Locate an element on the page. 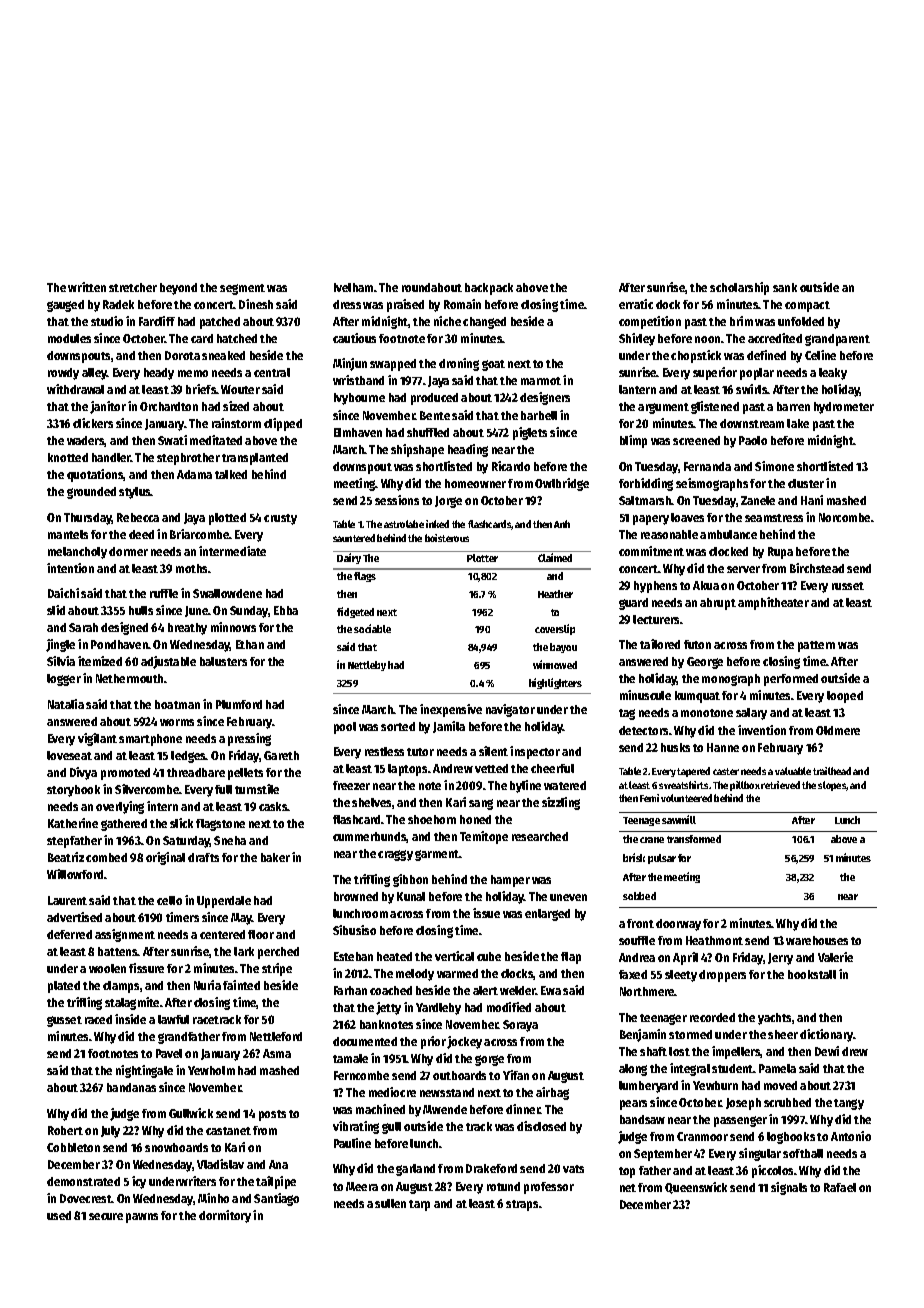 Image resolution: width=924 pixels, height=1308 pixels. volunteered is located at coordinates (686, 798).
